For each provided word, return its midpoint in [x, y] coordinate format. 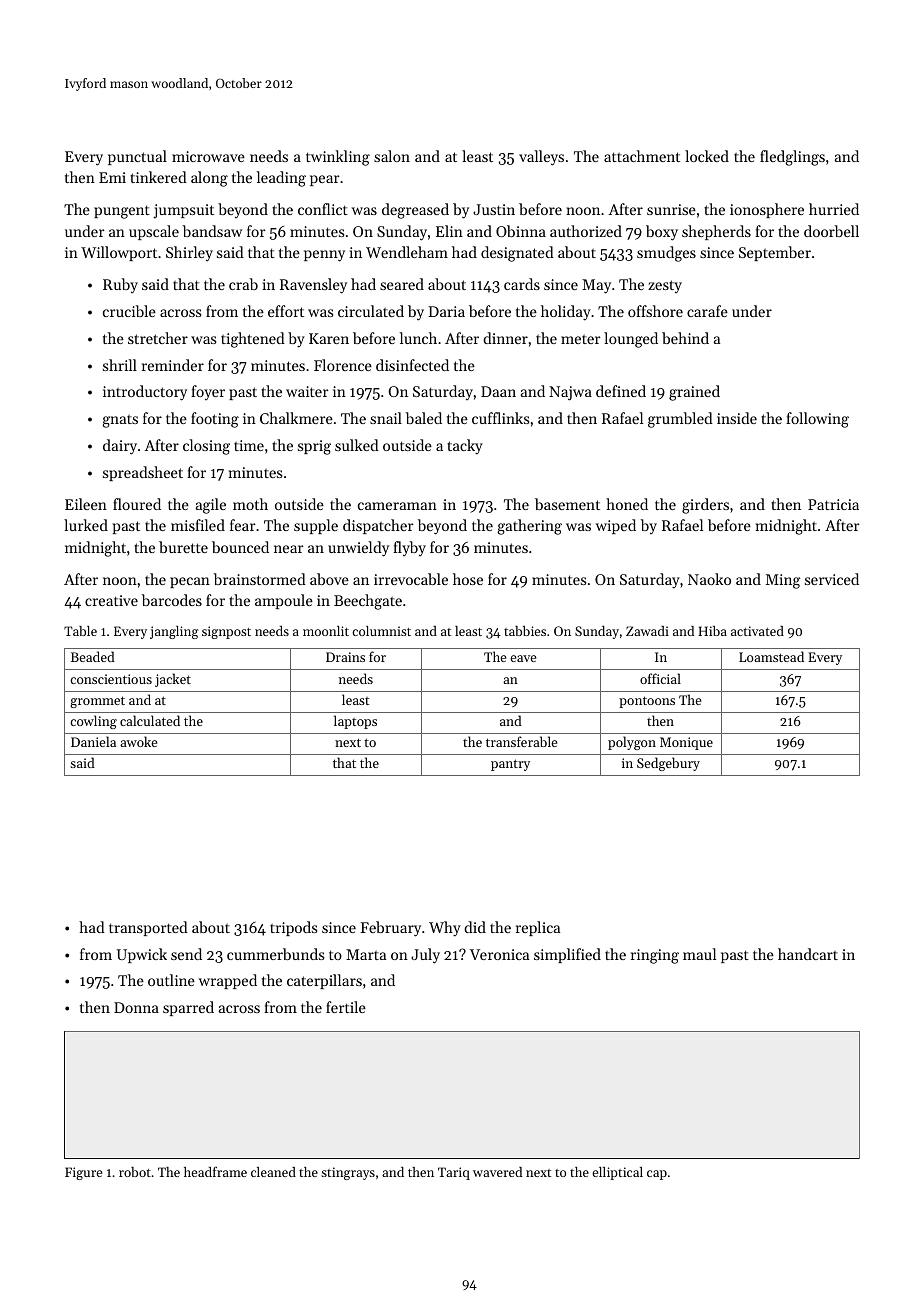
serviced [832, 579]
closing [206, 447]
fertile [346, 1007]
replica [538, 928]
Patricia [833, 504]
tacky [465, 447]
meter [581, 339]
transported [148, 928]
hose [468, 579]
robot [135, 1172]
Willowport [119, 253]
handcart [808, 954]
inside [737, 418]
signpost [226, 632]
